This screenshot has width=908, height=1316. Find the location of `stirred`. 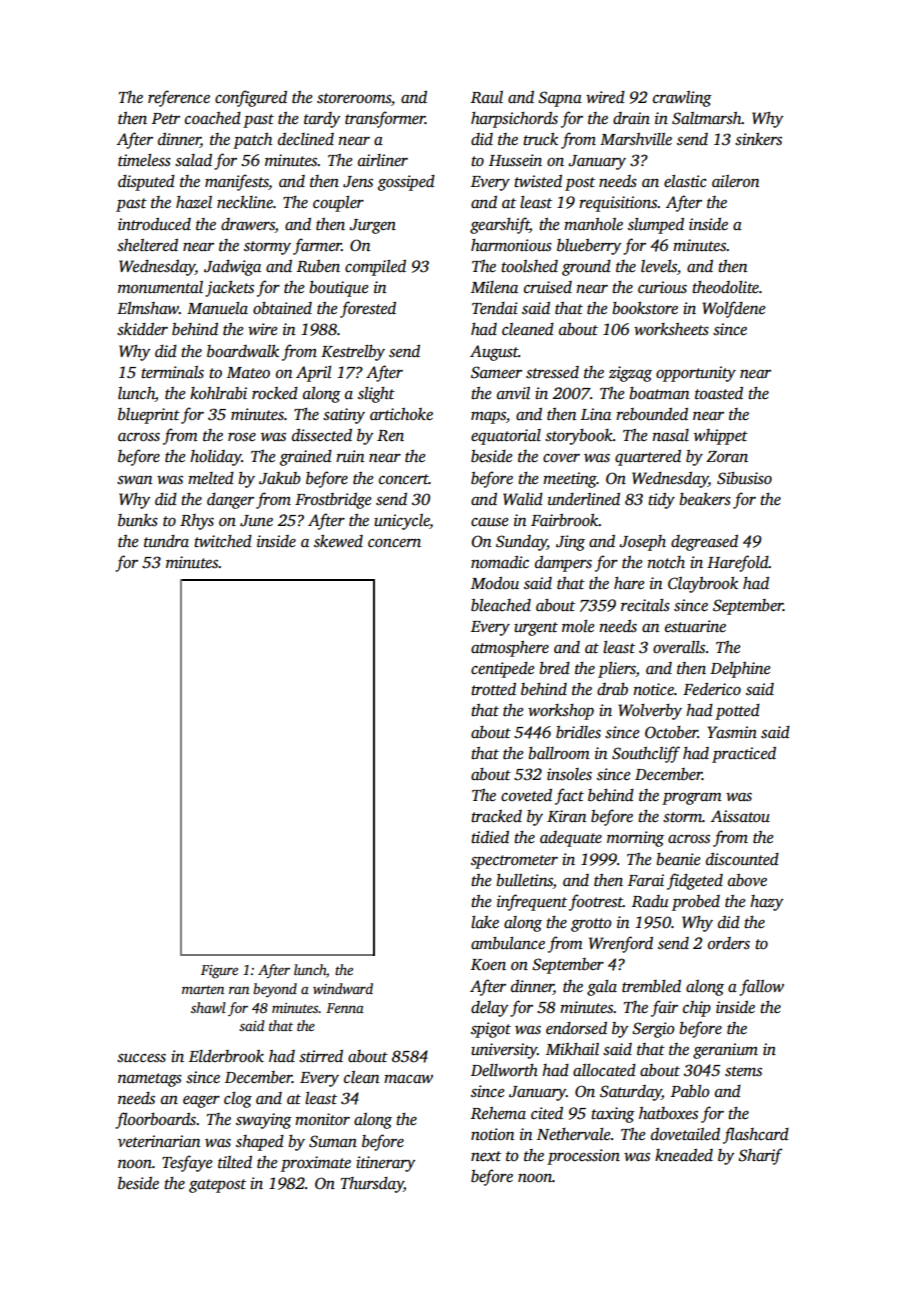

stirred is located at coordinates (321, 1056).
